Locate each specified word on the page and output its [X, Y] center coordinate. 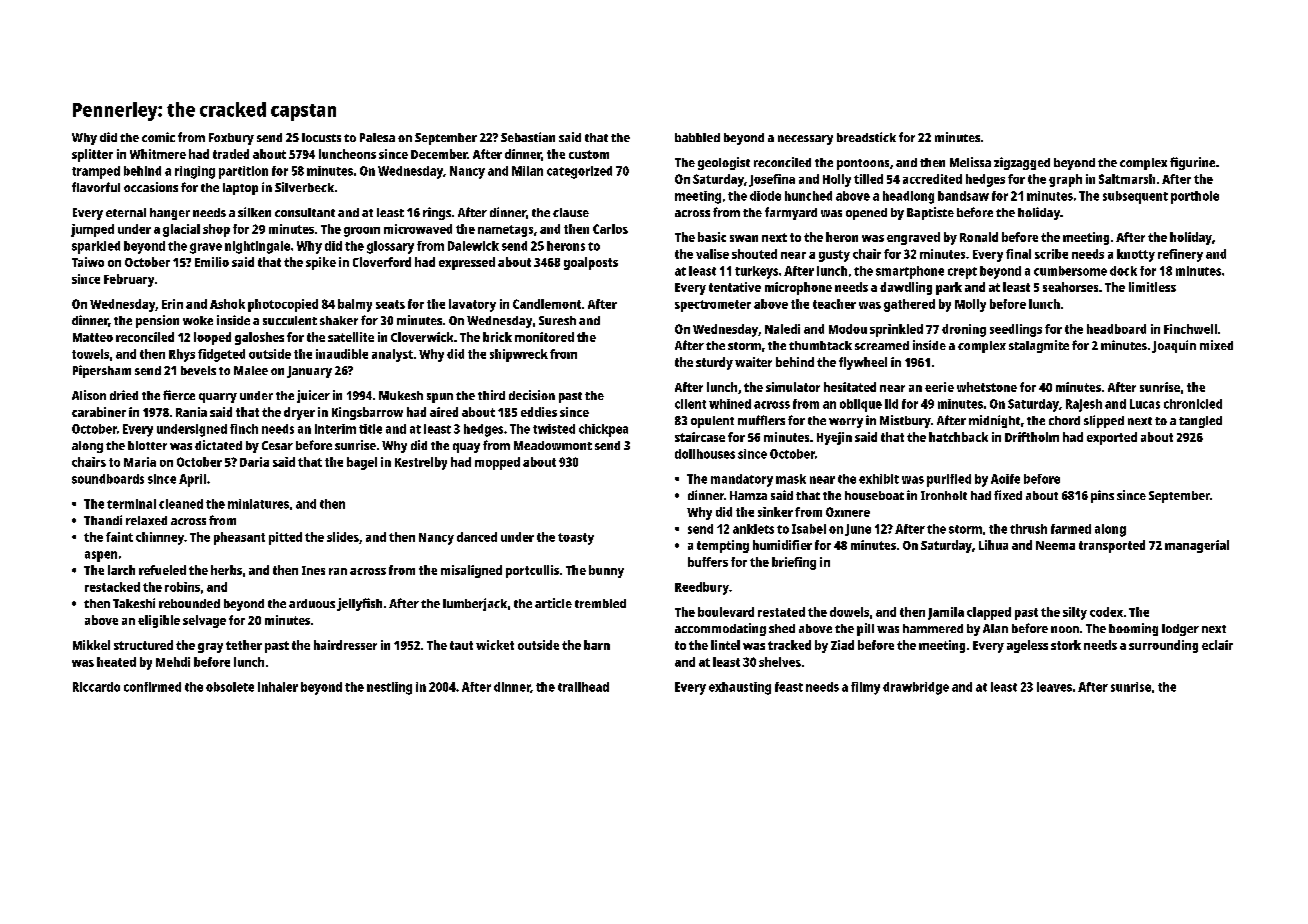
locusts [321, 137]
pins [1102, 496]
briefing [794, 563]
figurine [1192, 163]
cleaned [181, 504]
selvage [204, 621]
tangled [1200, 422]
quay [466, 448]
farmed [1071, 529]
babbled [697, 137]
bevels [198, 370]
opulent [712, 422]
